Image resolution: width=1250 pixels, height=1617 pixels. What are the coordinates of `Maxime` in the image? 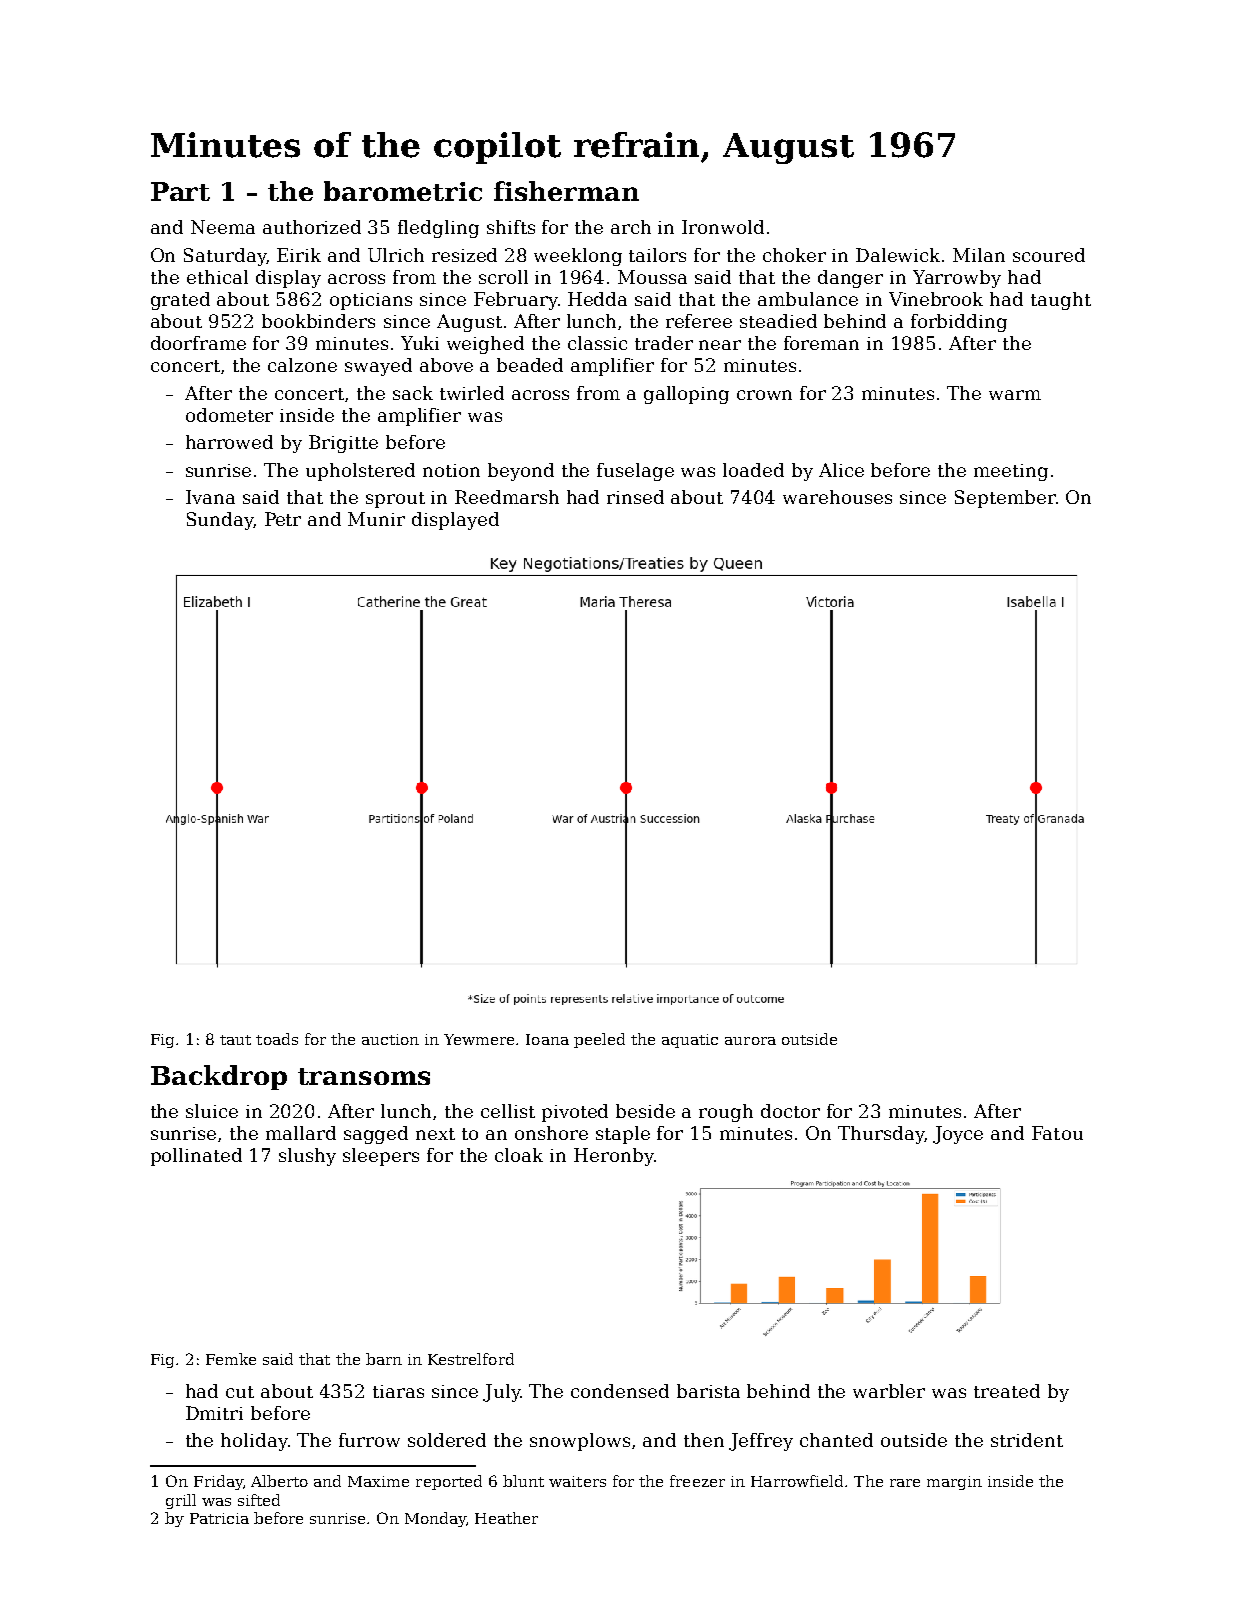 It's located at (378, 1481).
